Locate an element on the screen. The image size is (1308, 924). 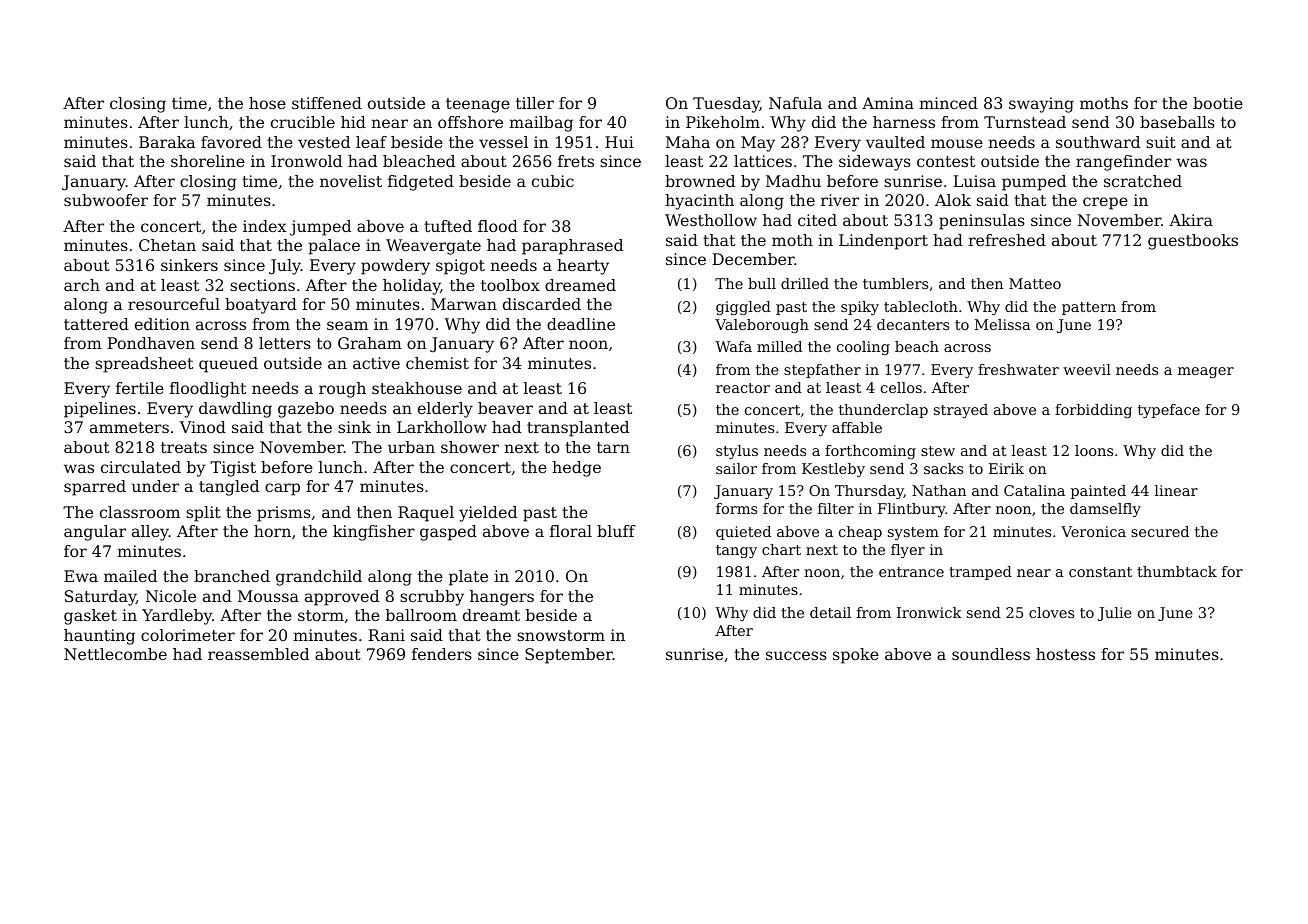
loons is located at coordinates (1094, 450).
